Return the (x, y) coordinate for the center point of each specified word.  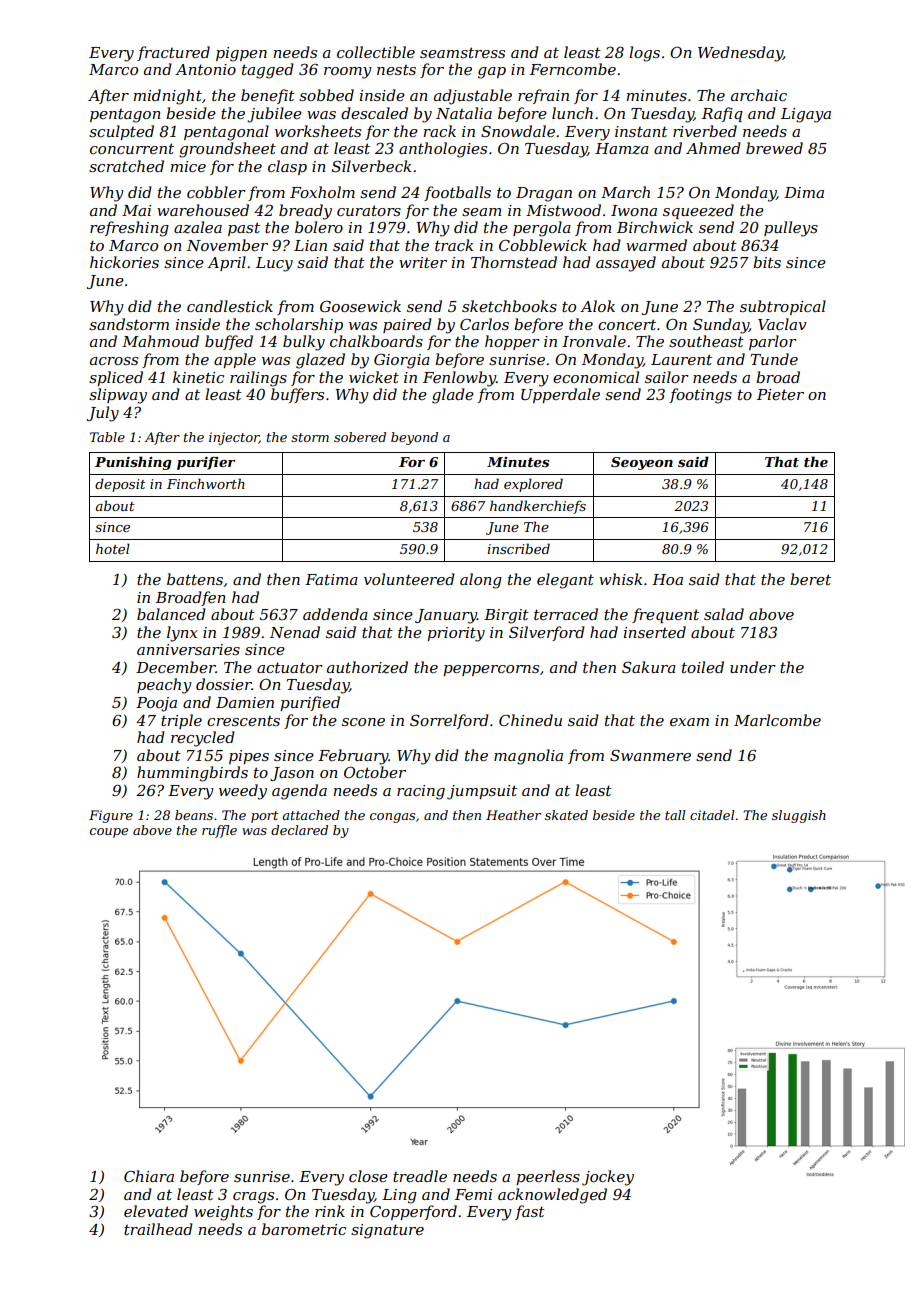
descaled (374, 113)
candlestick (230, 306)
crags (253, 1198)
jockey (608, 1178)
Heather (513, 815)
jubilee (274, 115)
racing (421, 792)
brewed (774, 148)
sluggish (799, 816)
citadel (712, 815)
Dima (804, 192)
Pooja (156, 704)
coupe (109, 833)
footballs (457, 193)
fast (530, 1212)
